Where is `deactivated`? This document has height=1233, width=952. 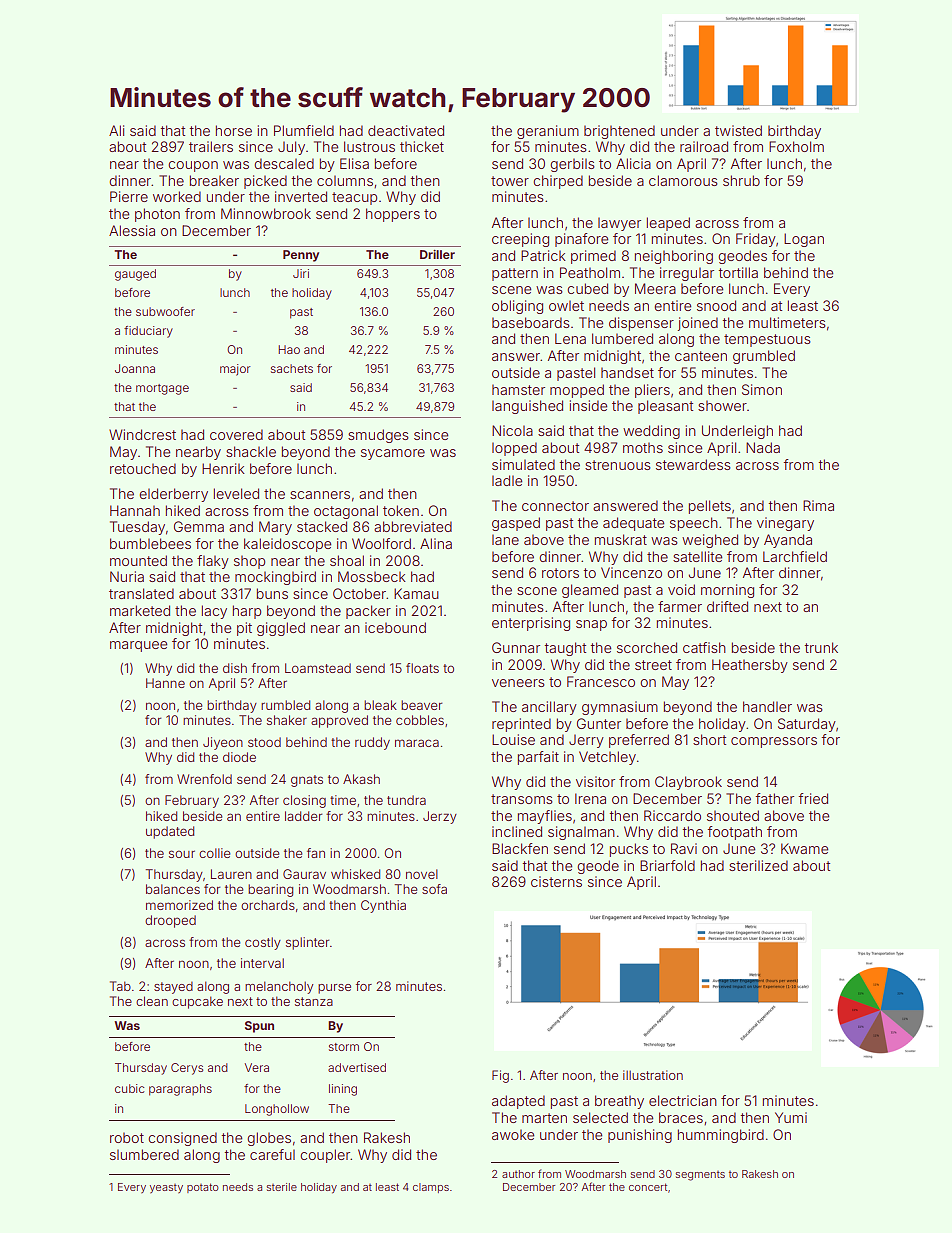 deactivated is located at coordinates (406, 130).
